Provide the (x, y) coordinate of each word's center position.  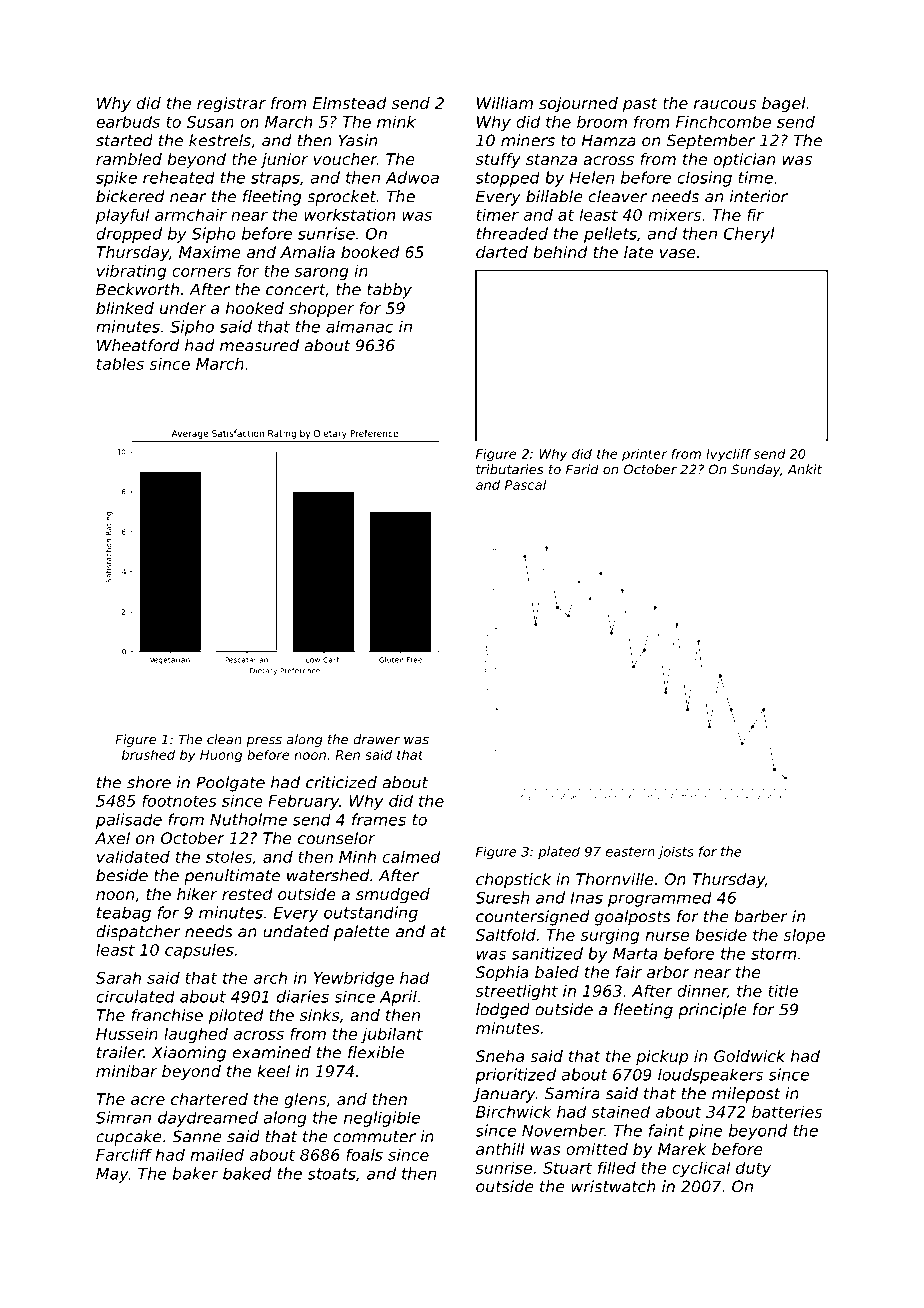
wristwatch (613, 1186)
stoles (229, 856)
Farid (582, 469)
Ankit (804, 469)
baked (247, 1173)
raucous (725, 104)
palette (362, 933)
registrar (231, 105)
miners (528, 140)
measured (259, 345)
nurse (667, 936)
